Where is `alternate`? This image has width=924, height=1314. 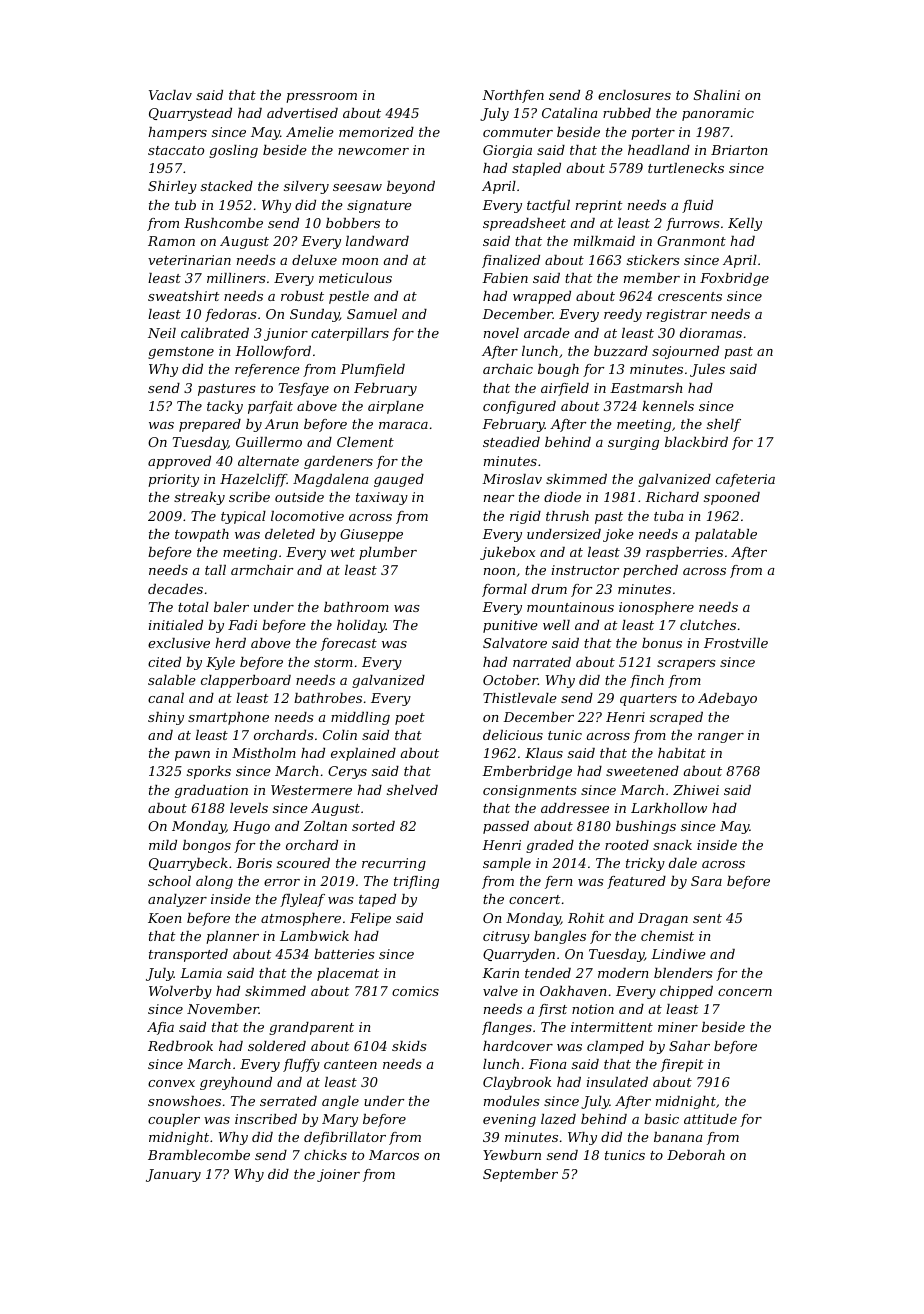 alternate is located at coordinates (268, 461).
